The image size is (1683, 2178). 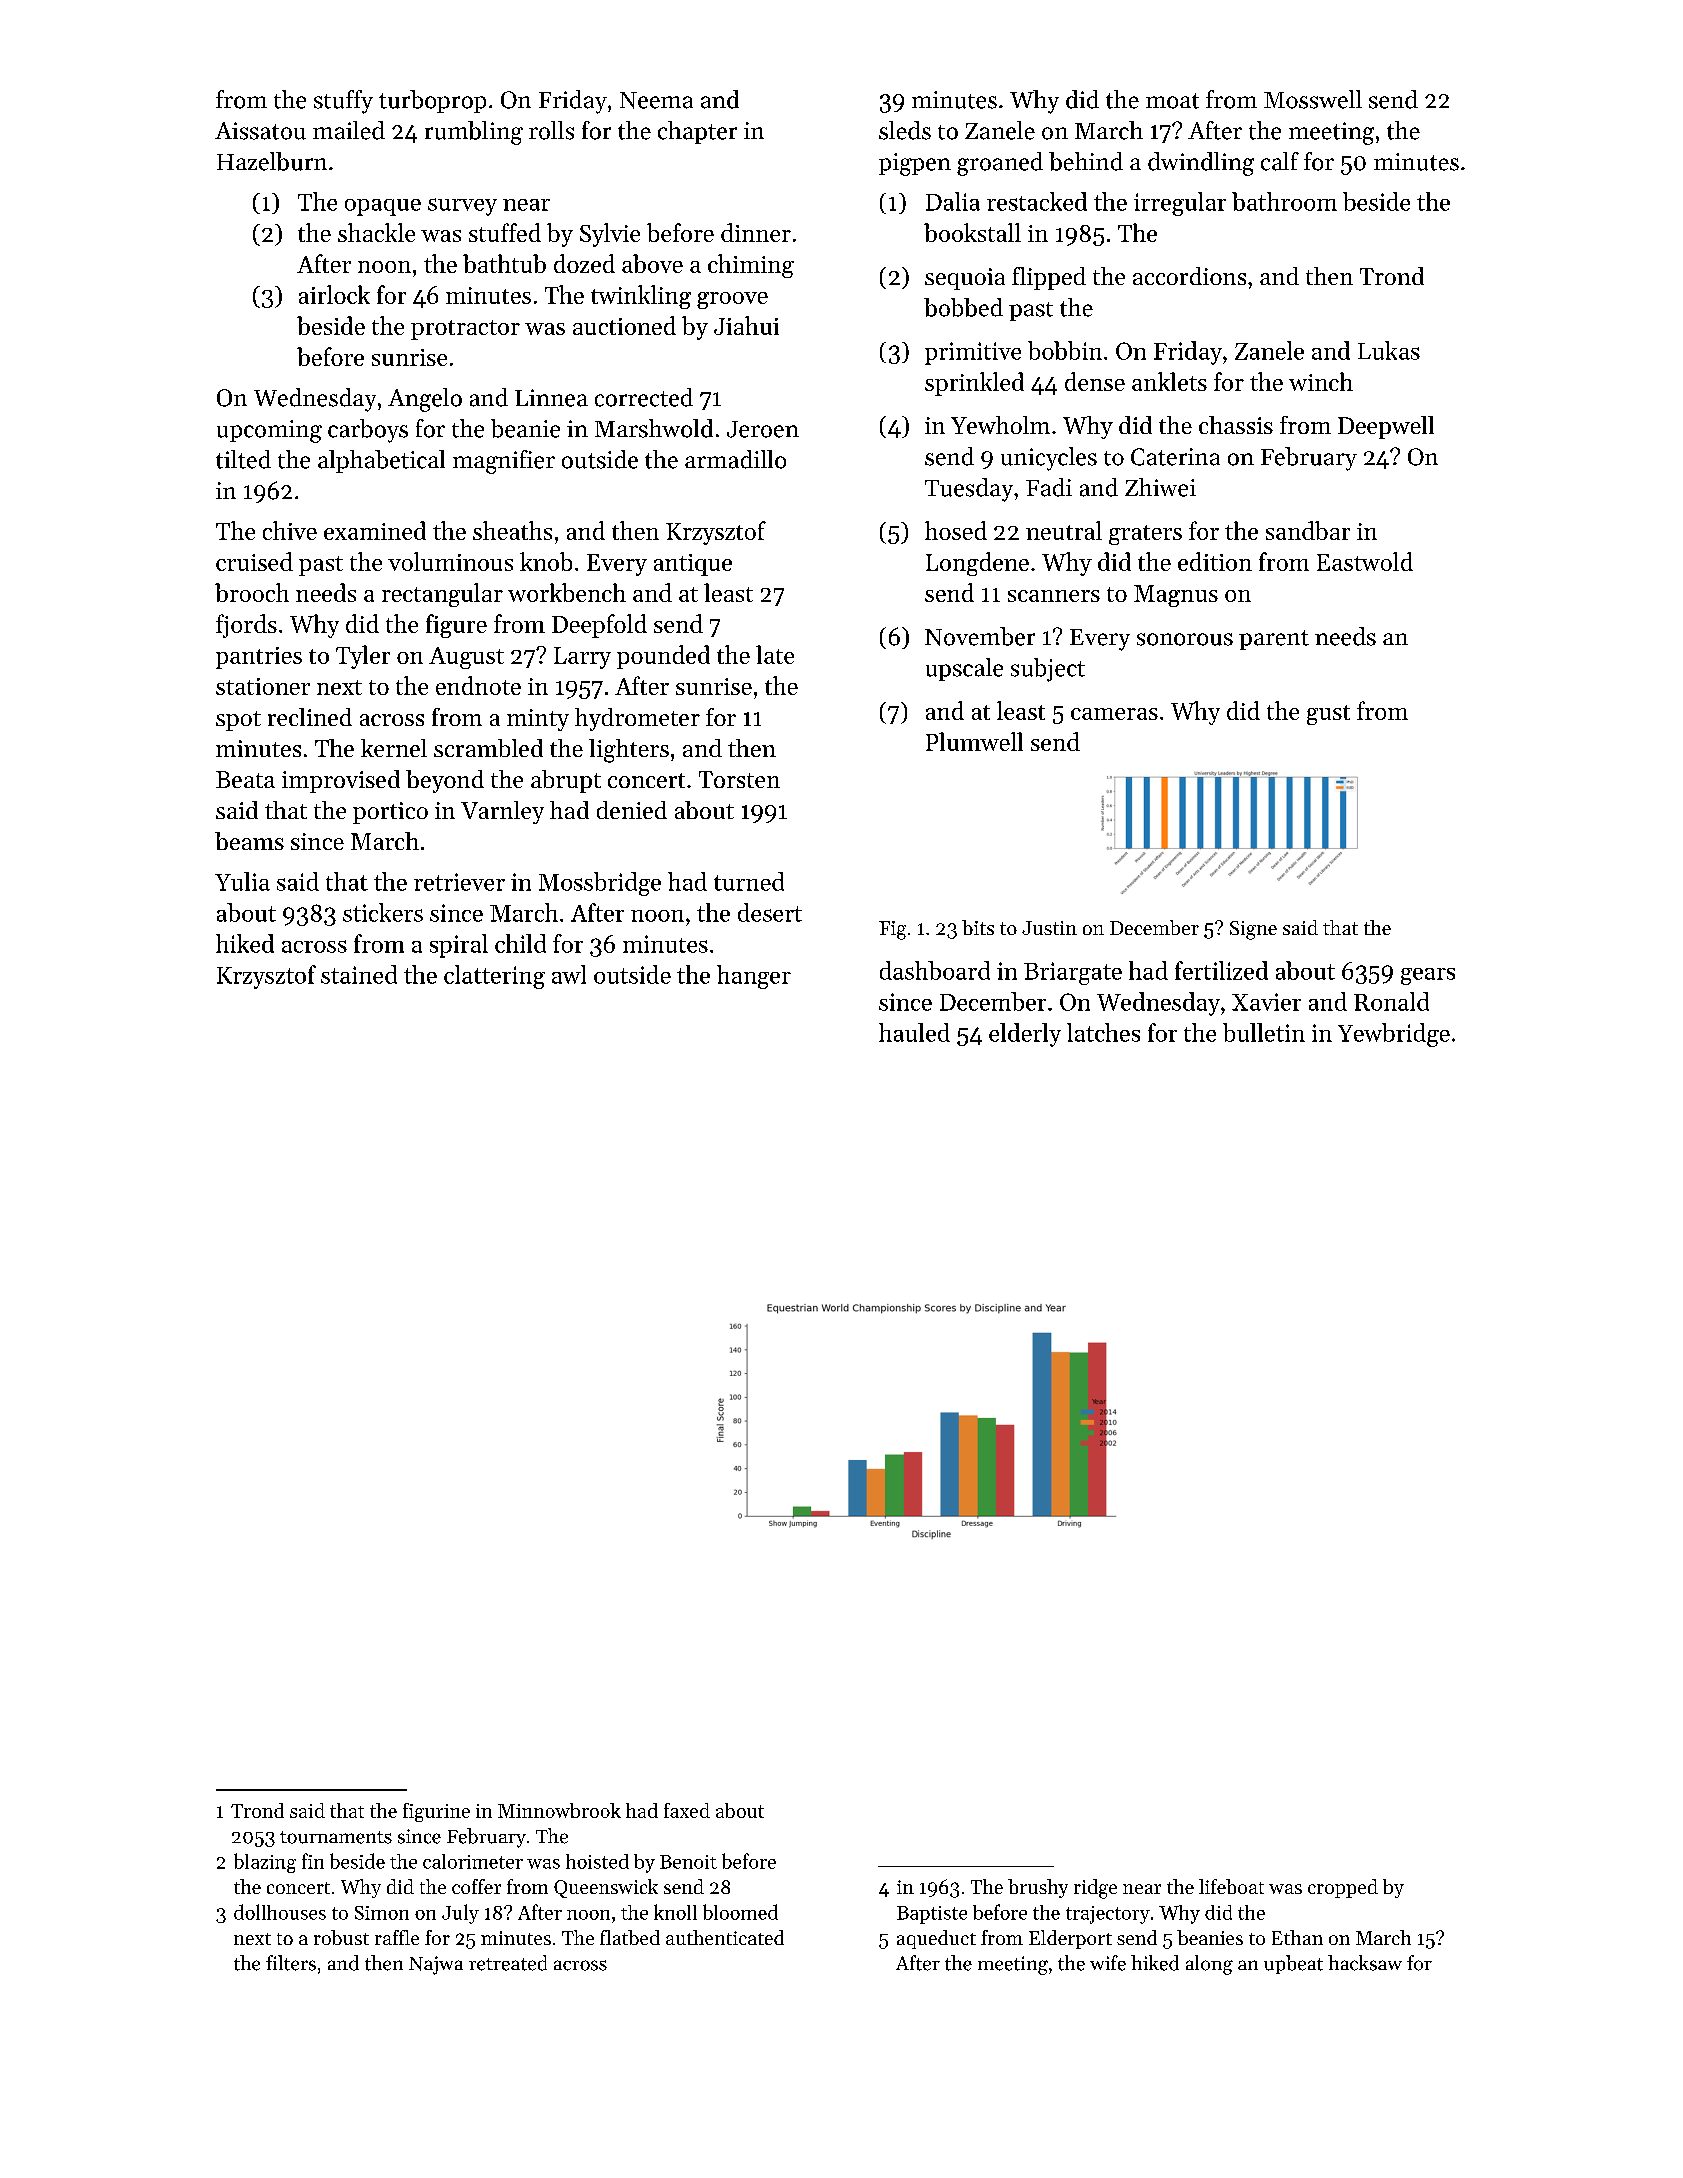 I want to click on figurine, so click(x=436, y=1812).
